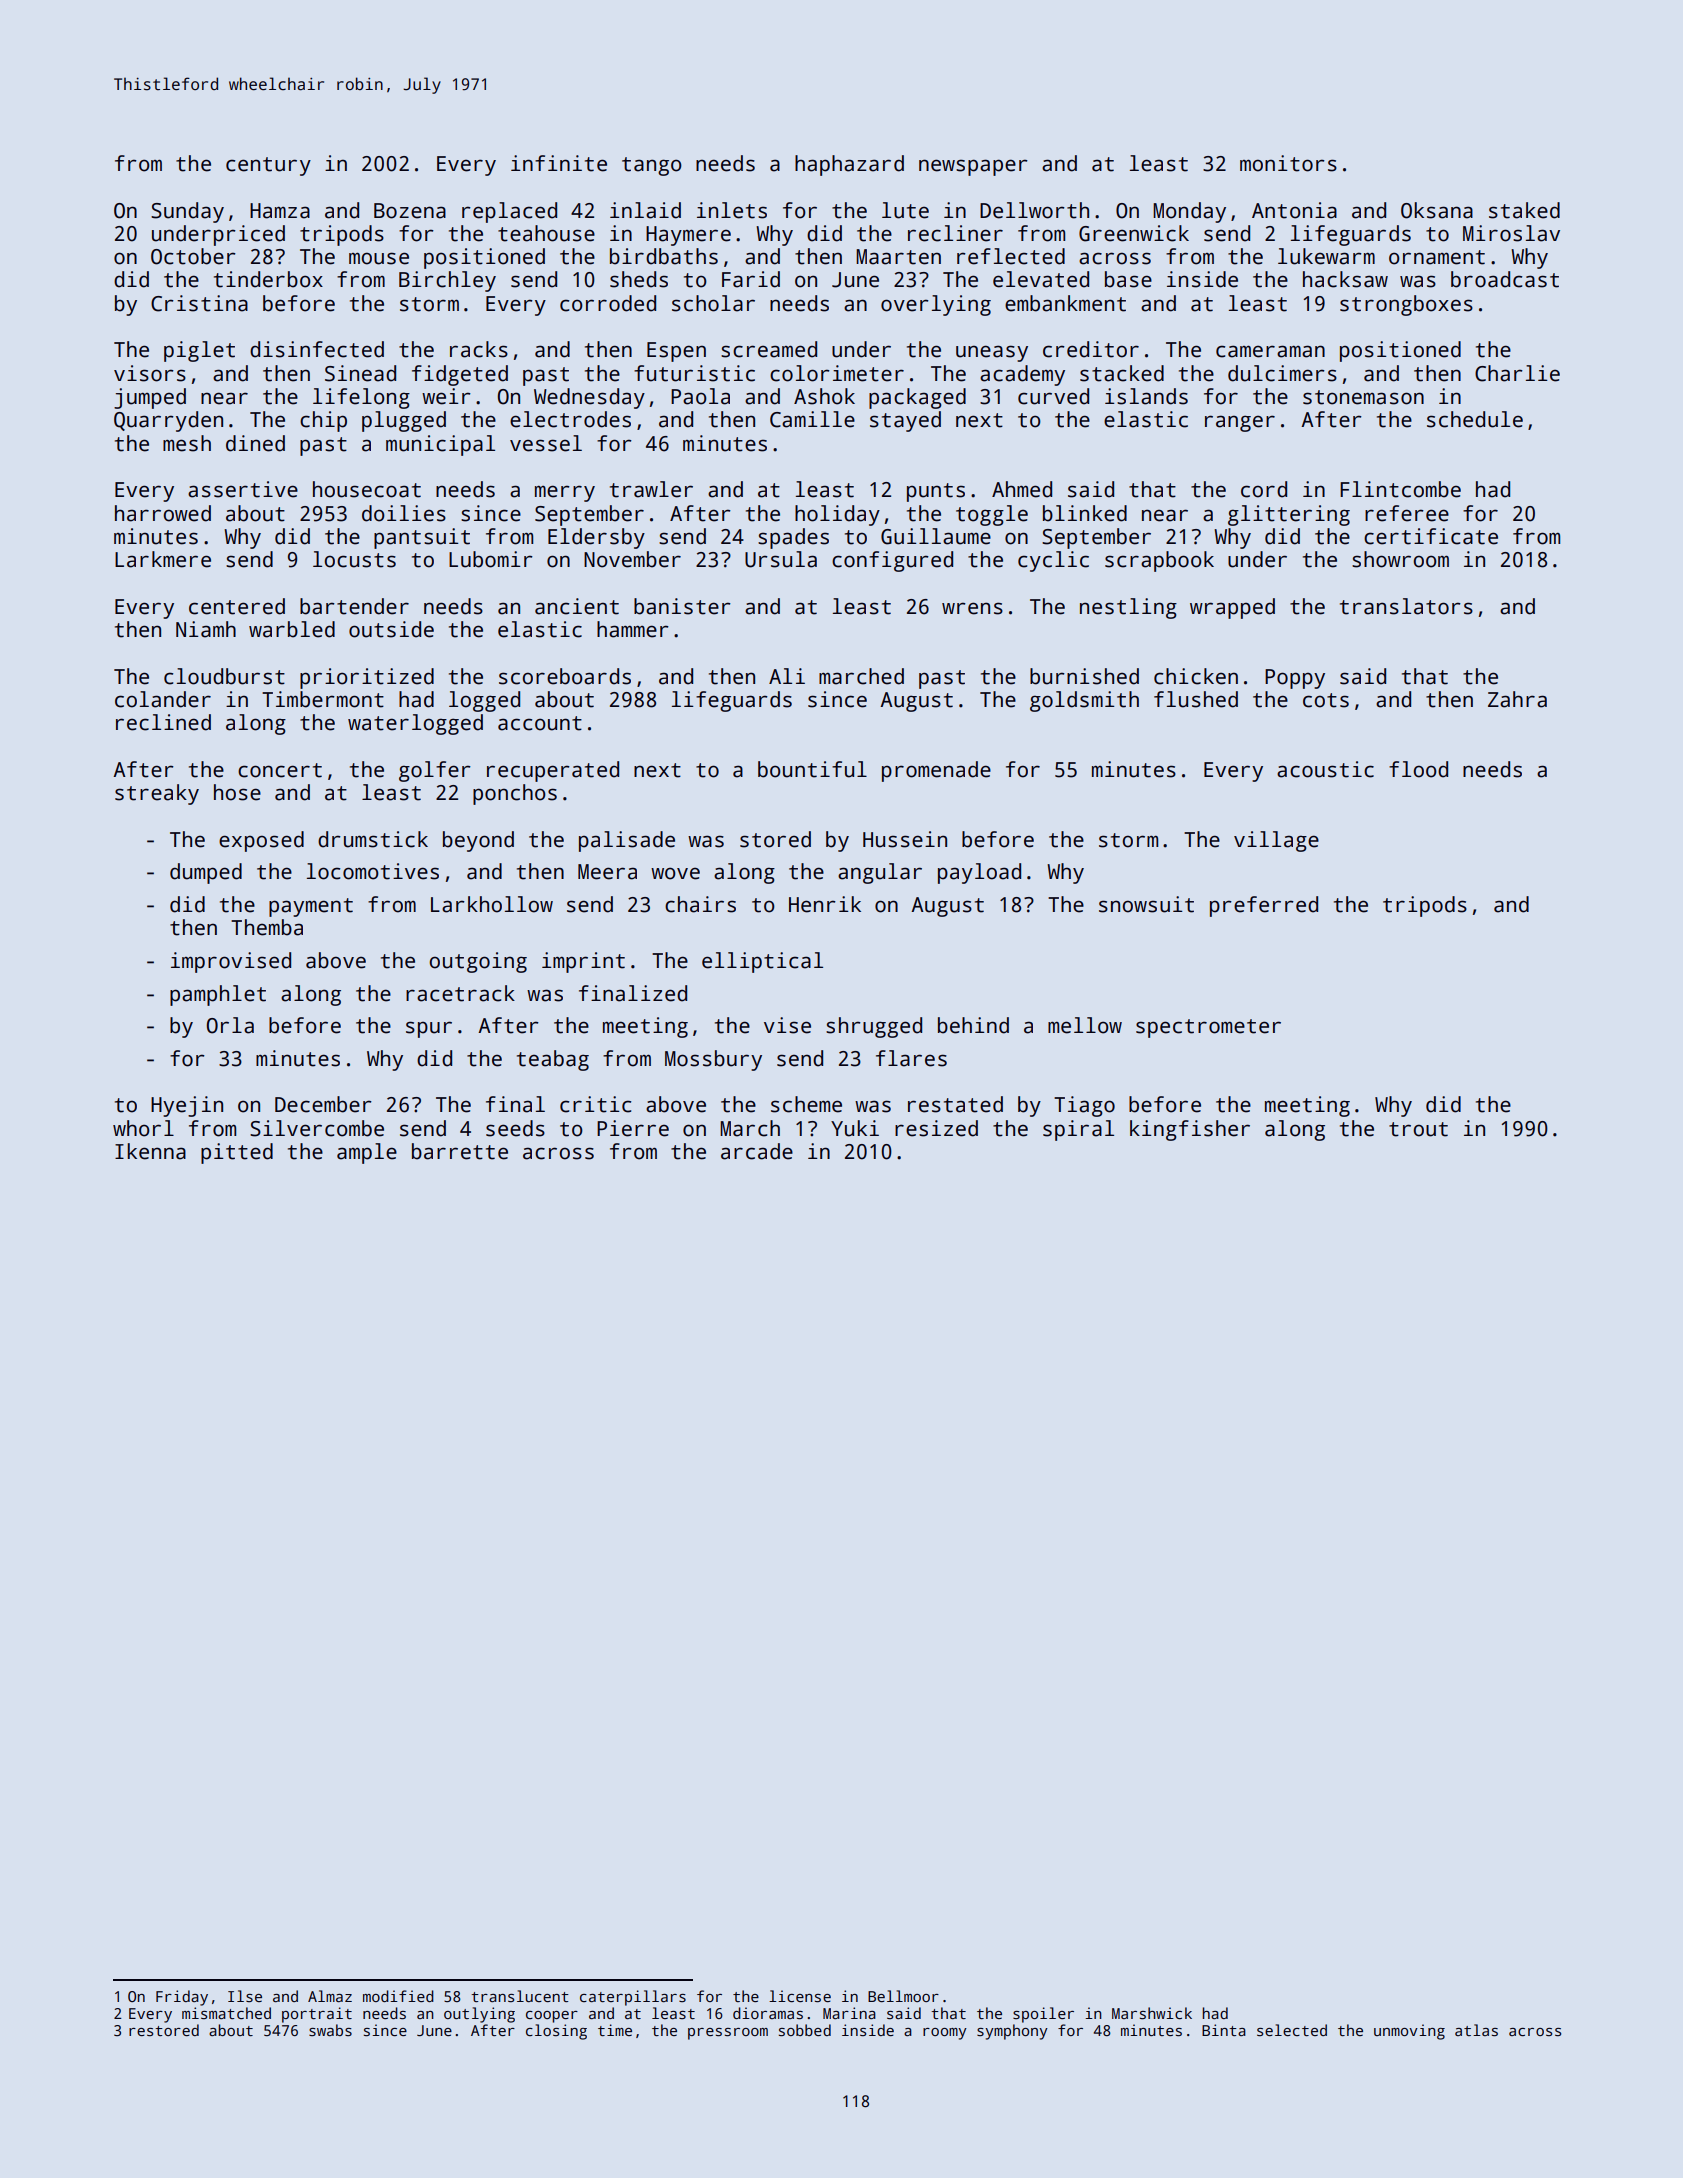 This screenshot has width=1683, height=2178. Describe the element at coordinates (280, 211) in the screenshot. I see `Hamza` at that location.
